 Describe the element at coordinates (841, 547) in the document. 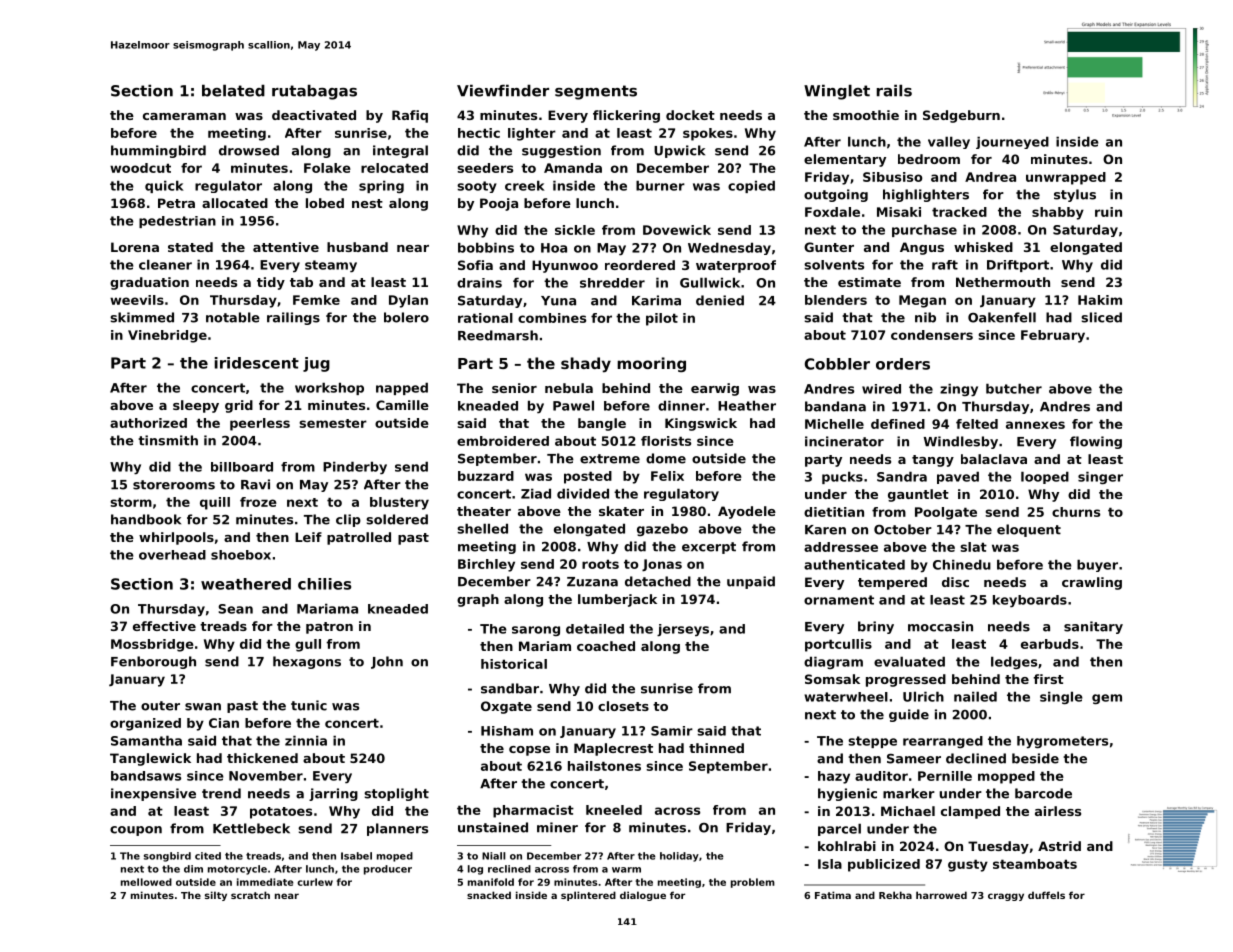

I see `addressee` at that location.
